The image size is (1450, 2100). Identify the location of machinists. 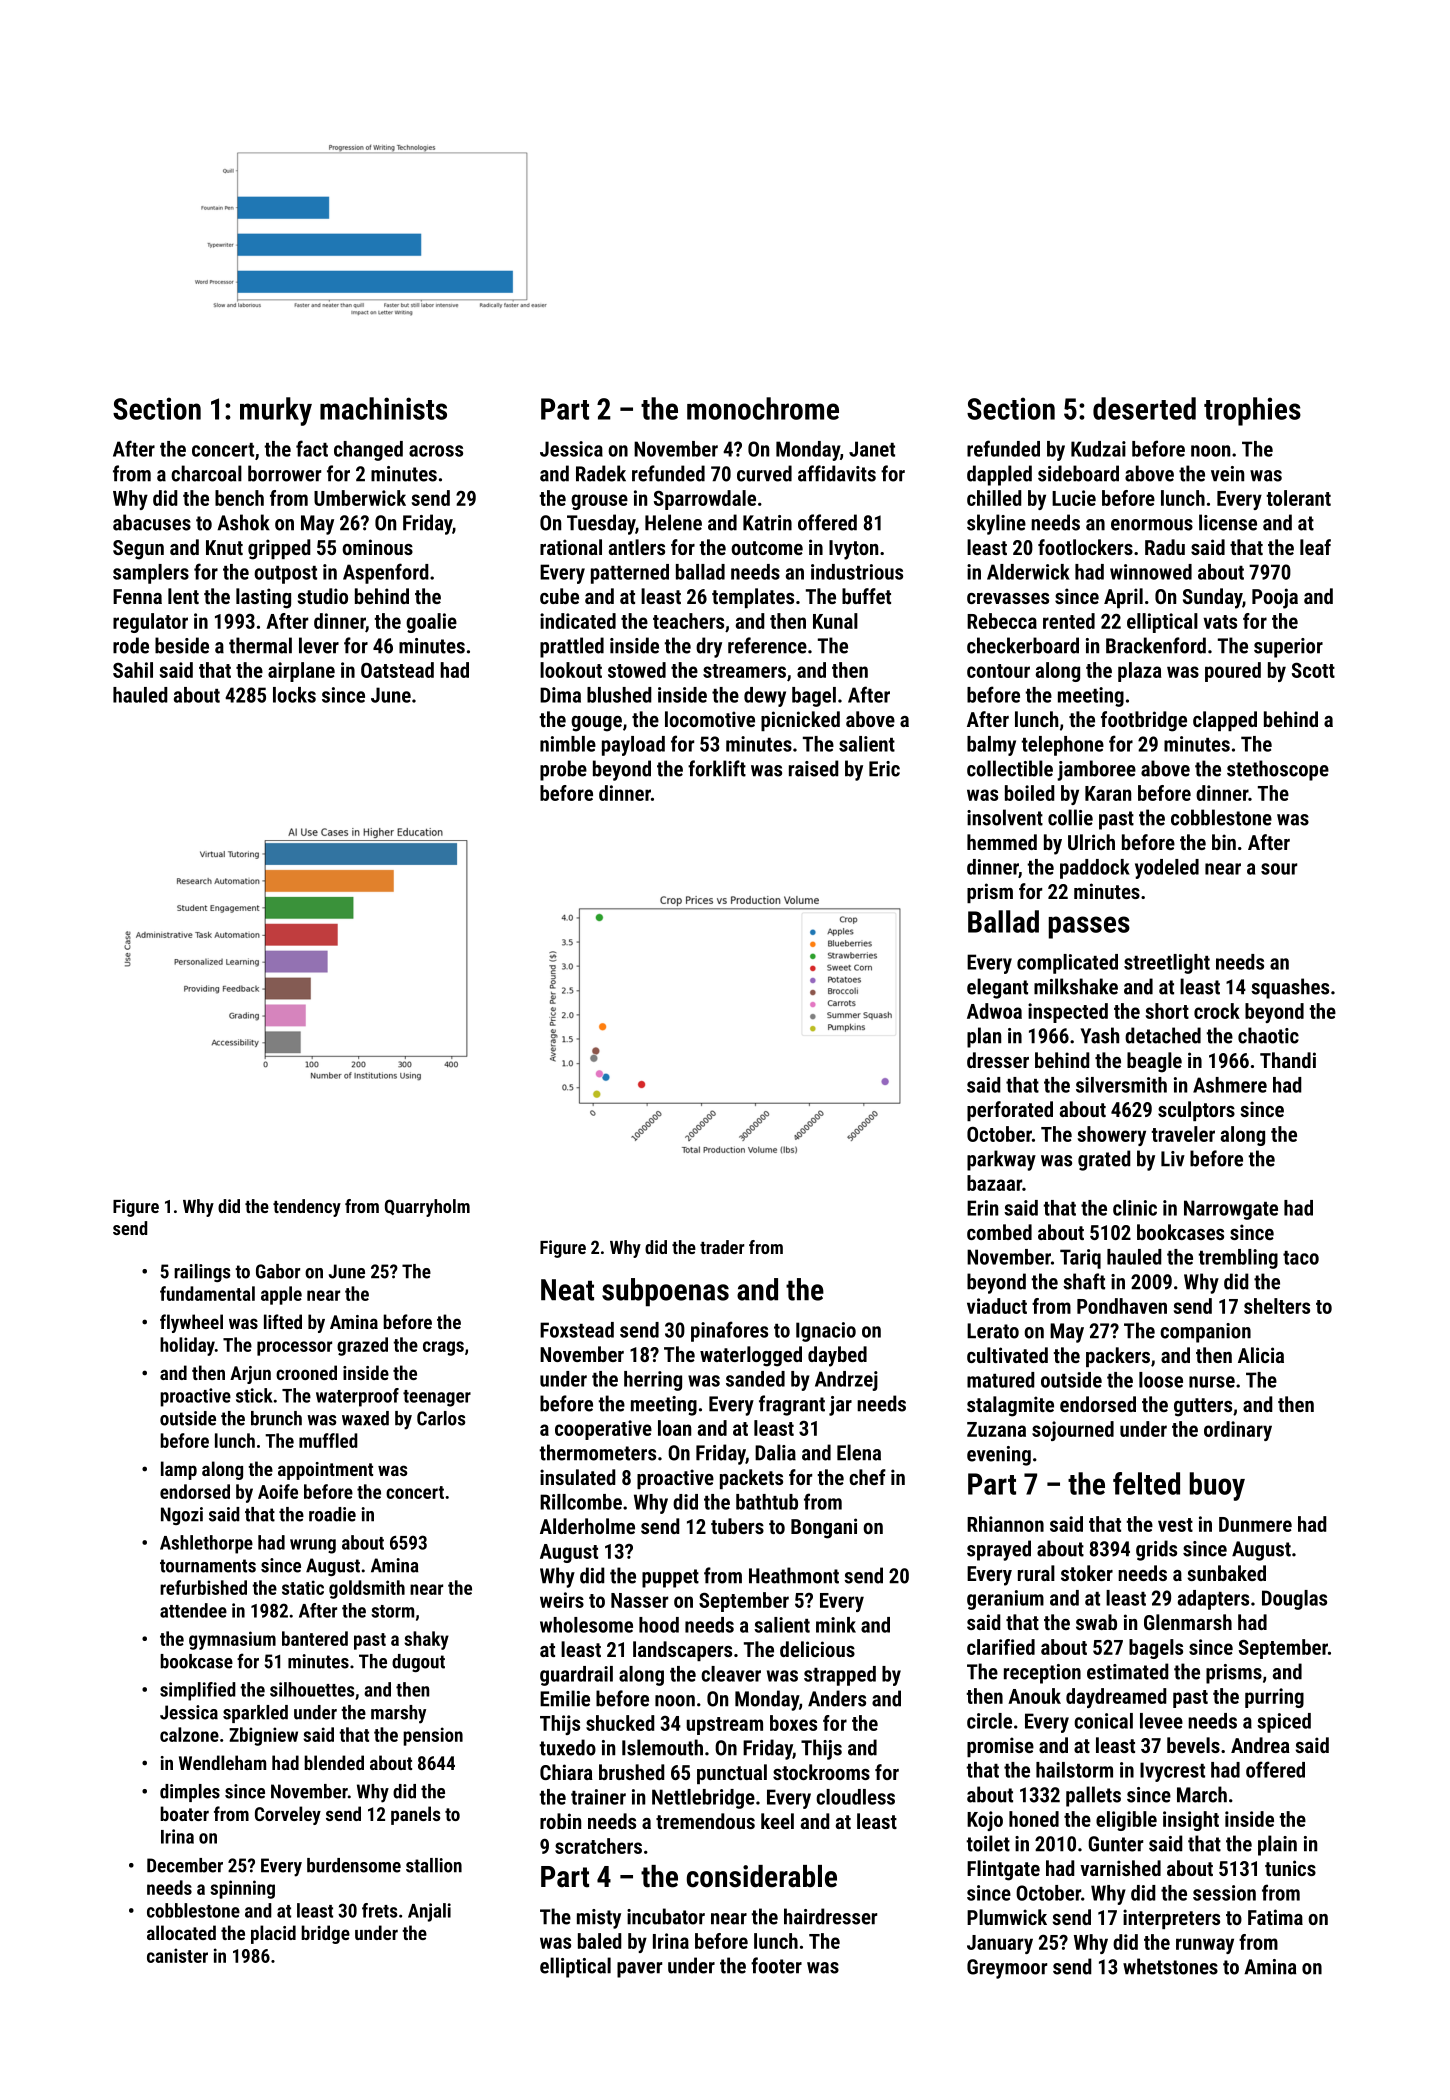
(383, 408).
